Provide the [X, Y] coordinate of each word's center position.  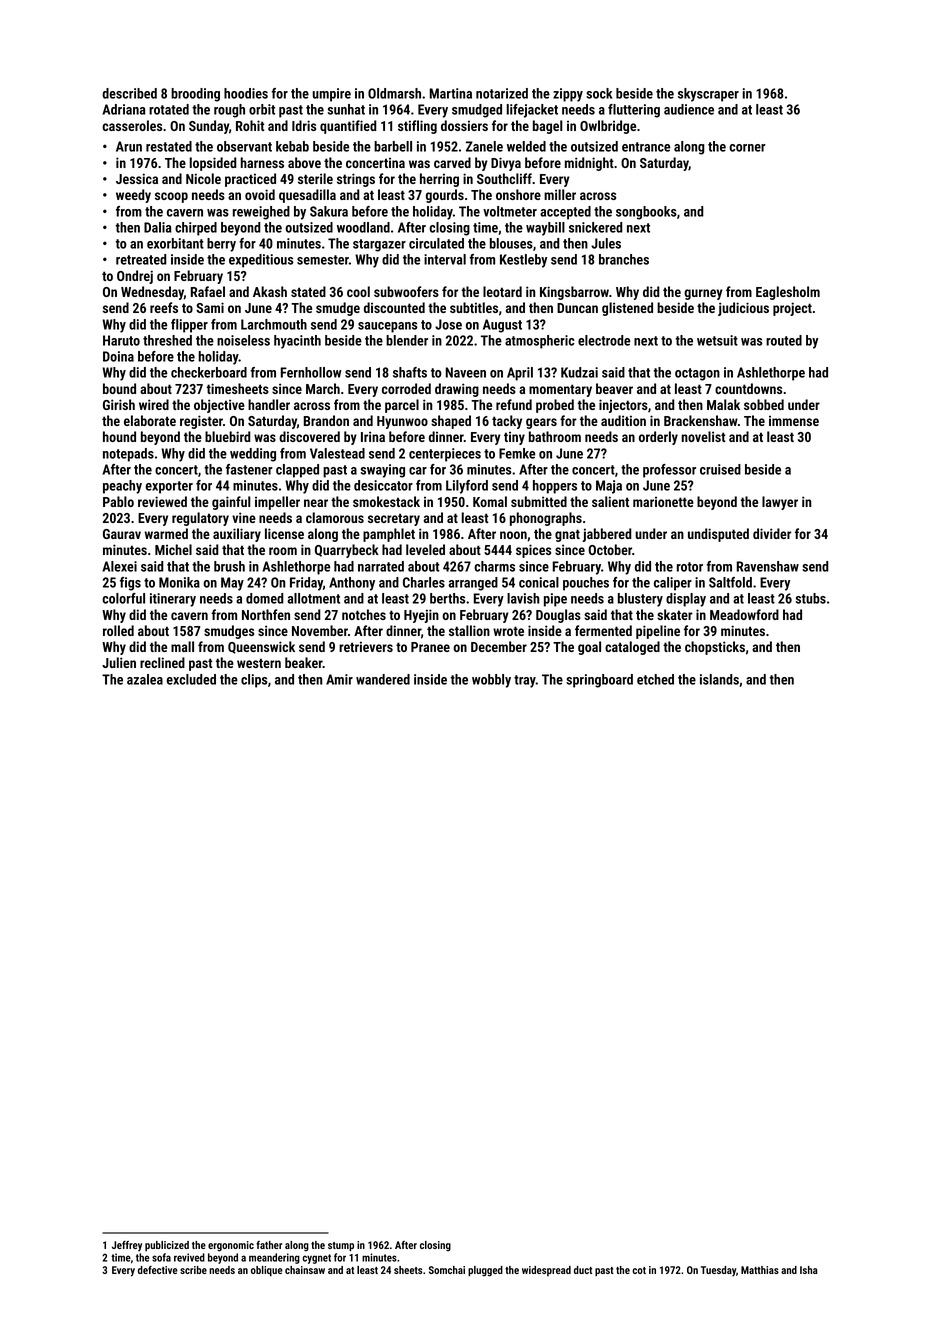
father [269, 1245]
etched [655, 679]
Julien [119, 662]
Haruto [121, 340]
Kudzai [579, 372]
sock [599, 93]
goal [589, 648]
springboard [599, 681]
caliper [673, 584]
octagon [697, 374]
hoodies [246, 93]
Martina [451, 93]
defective [158, 1270]
